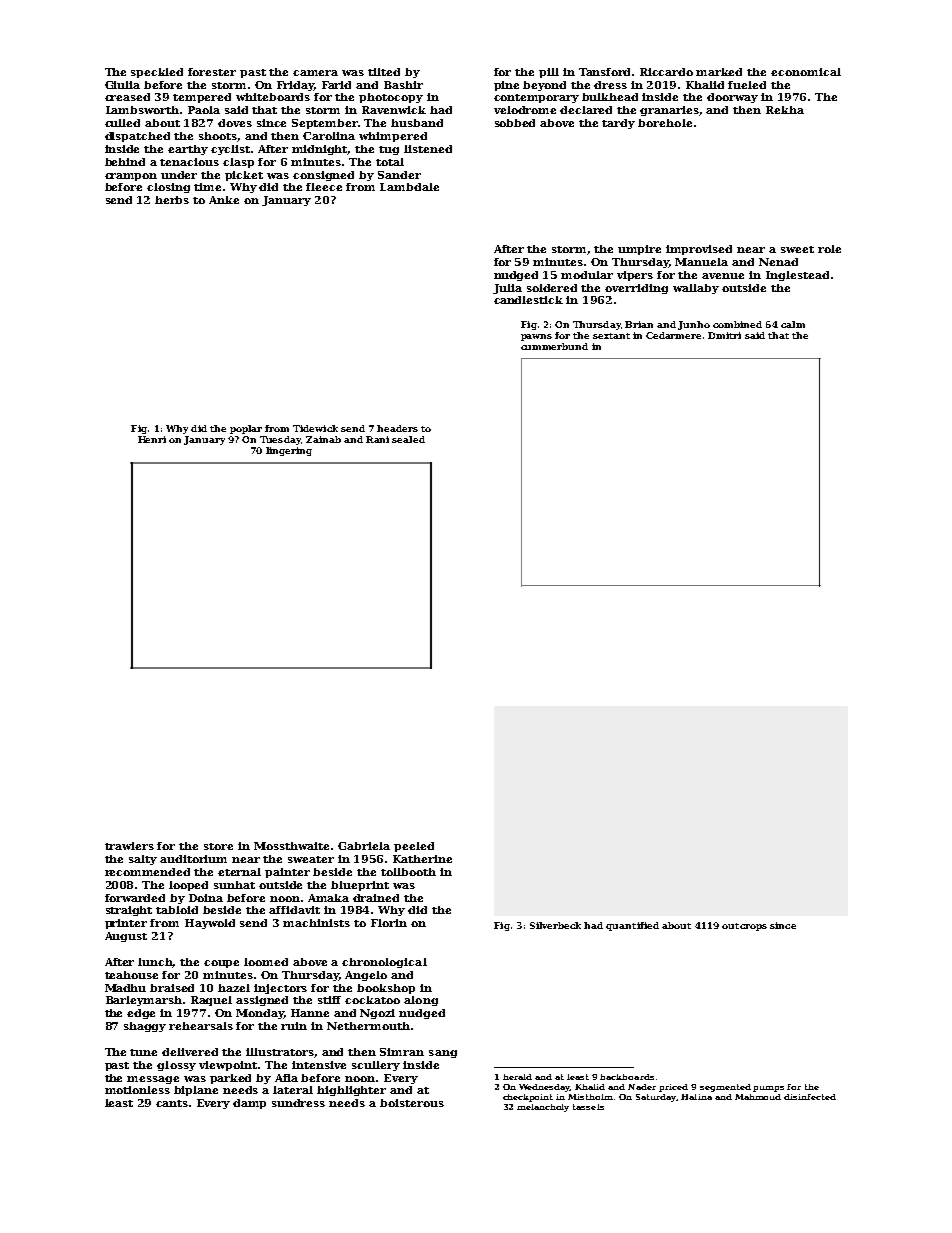 This screenshot has height=1233, width=952. What do you see at coordinates (143, 1052) in the screenshot?
I see `tune` at bounding box center [143, 1052].
